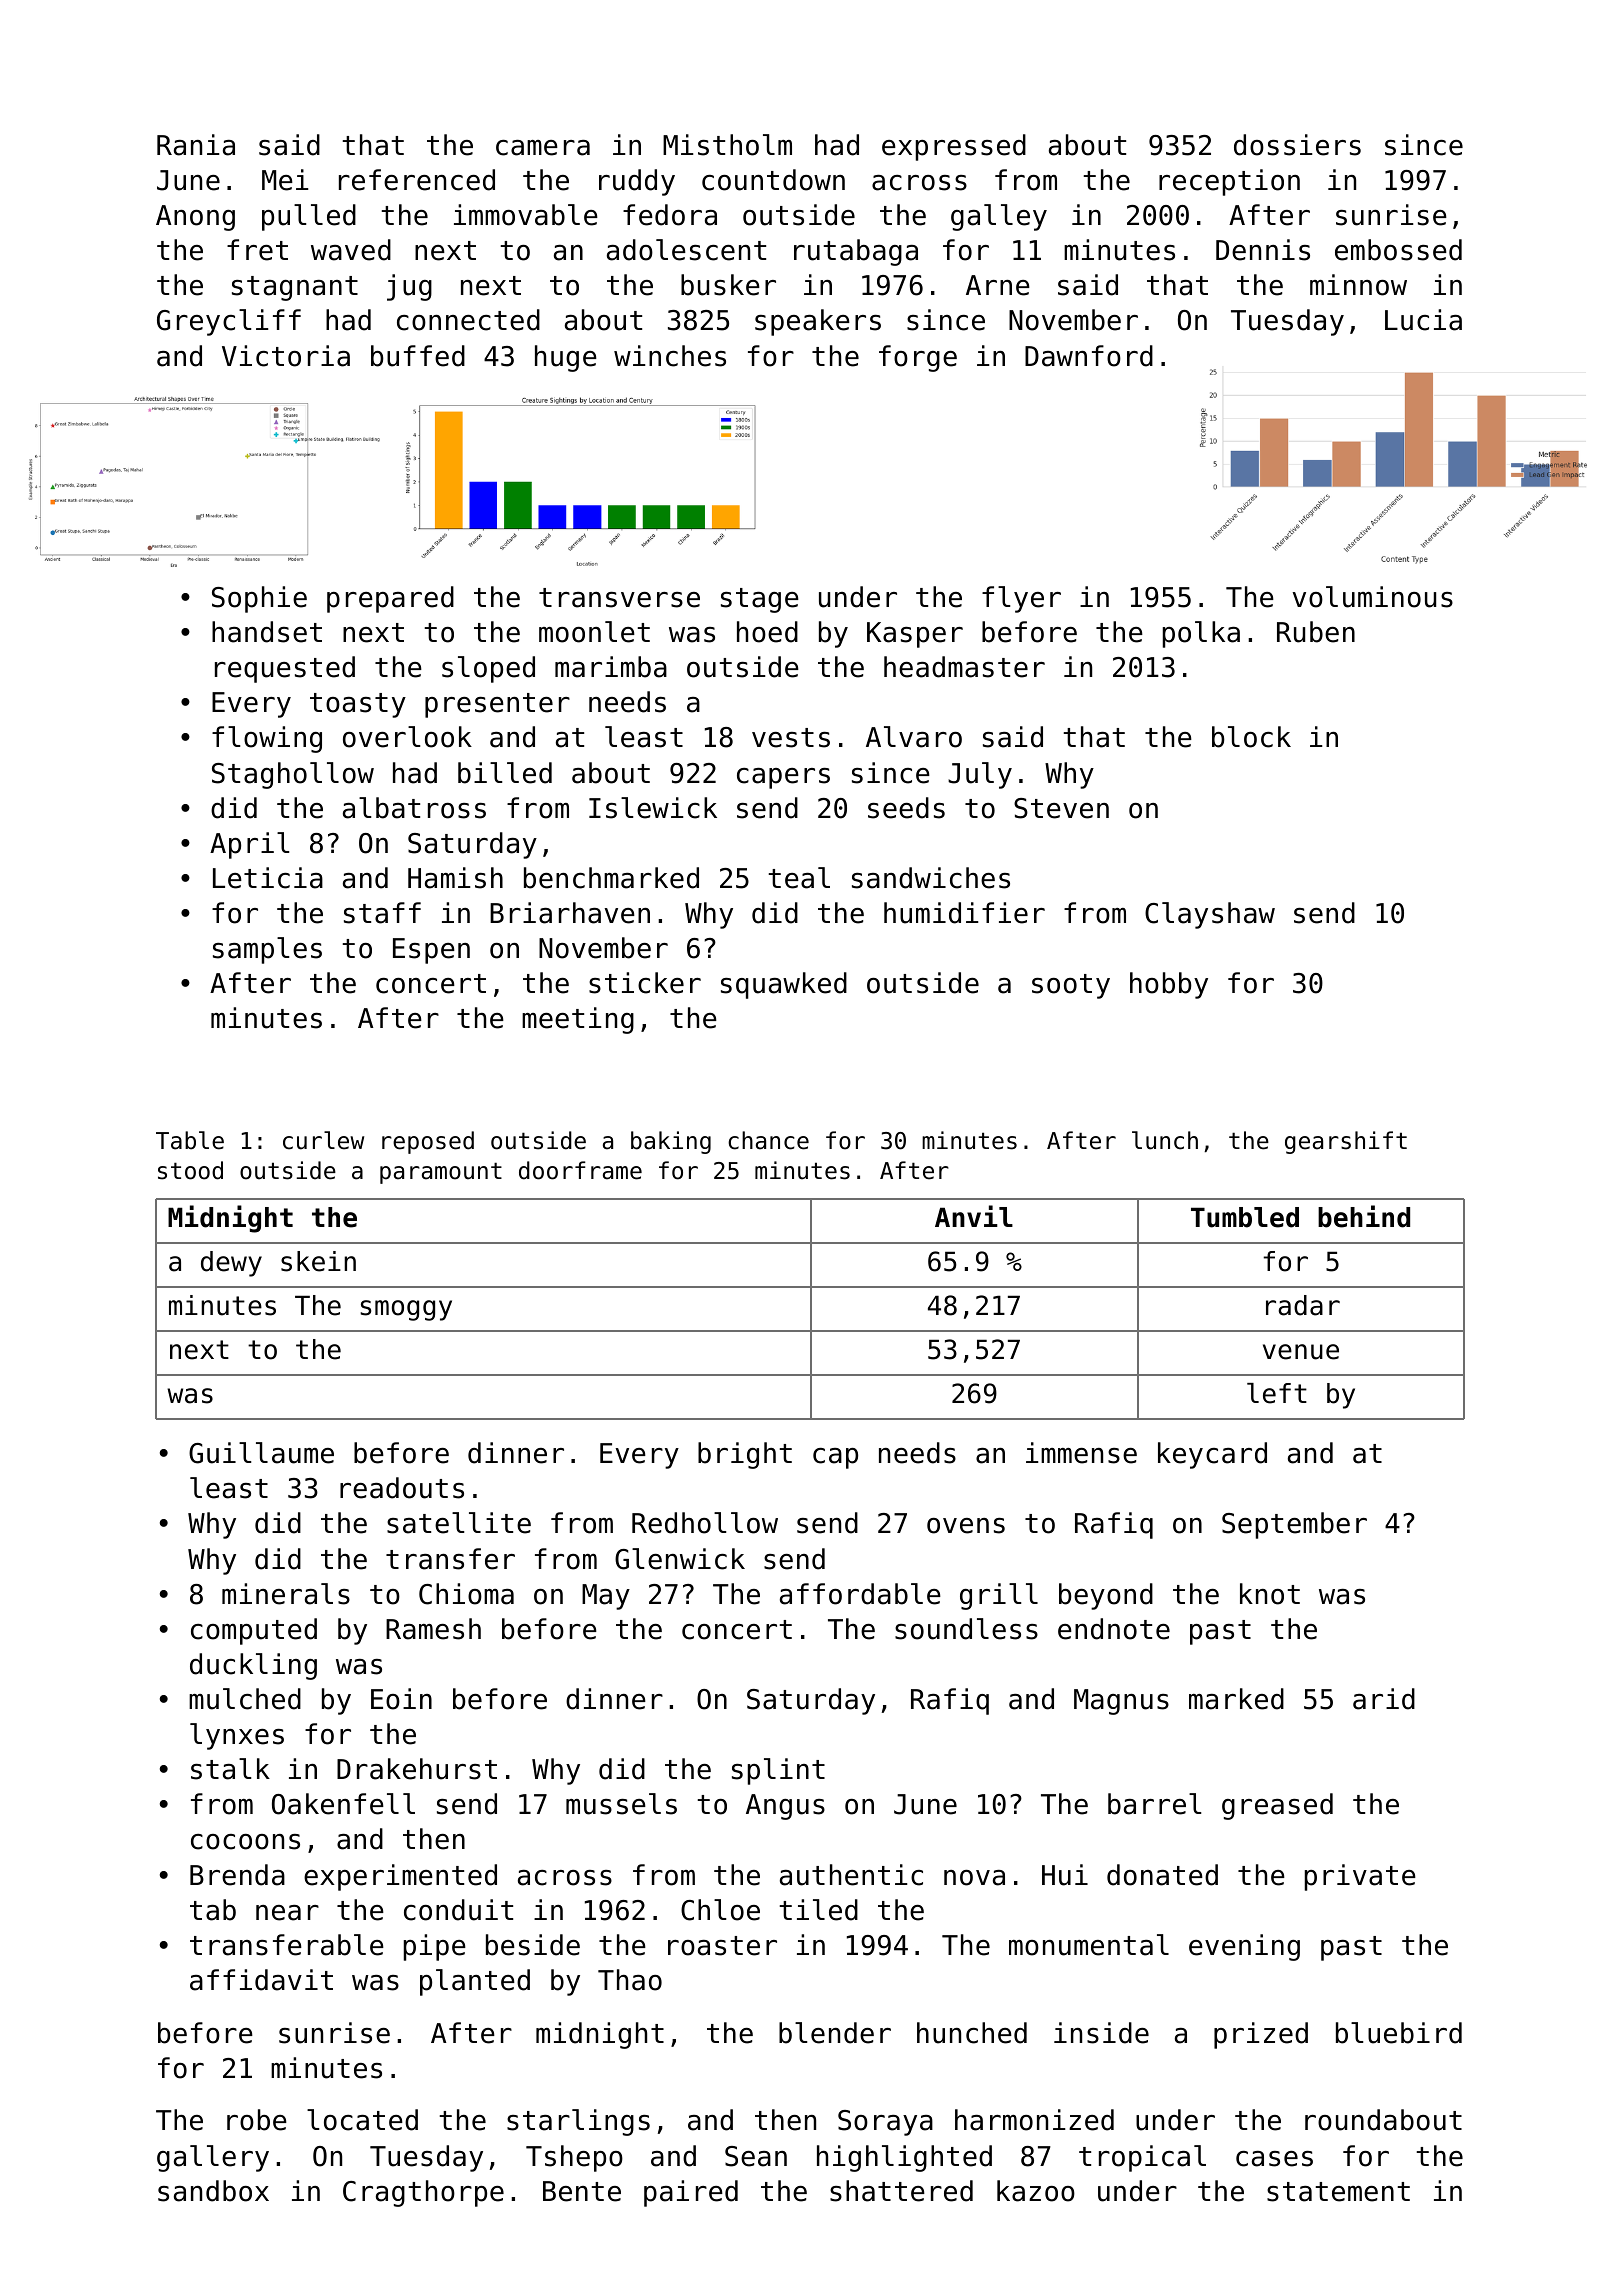  Describe the element at coordinates (267, 739) in the page. I see `flowing` at that location.
